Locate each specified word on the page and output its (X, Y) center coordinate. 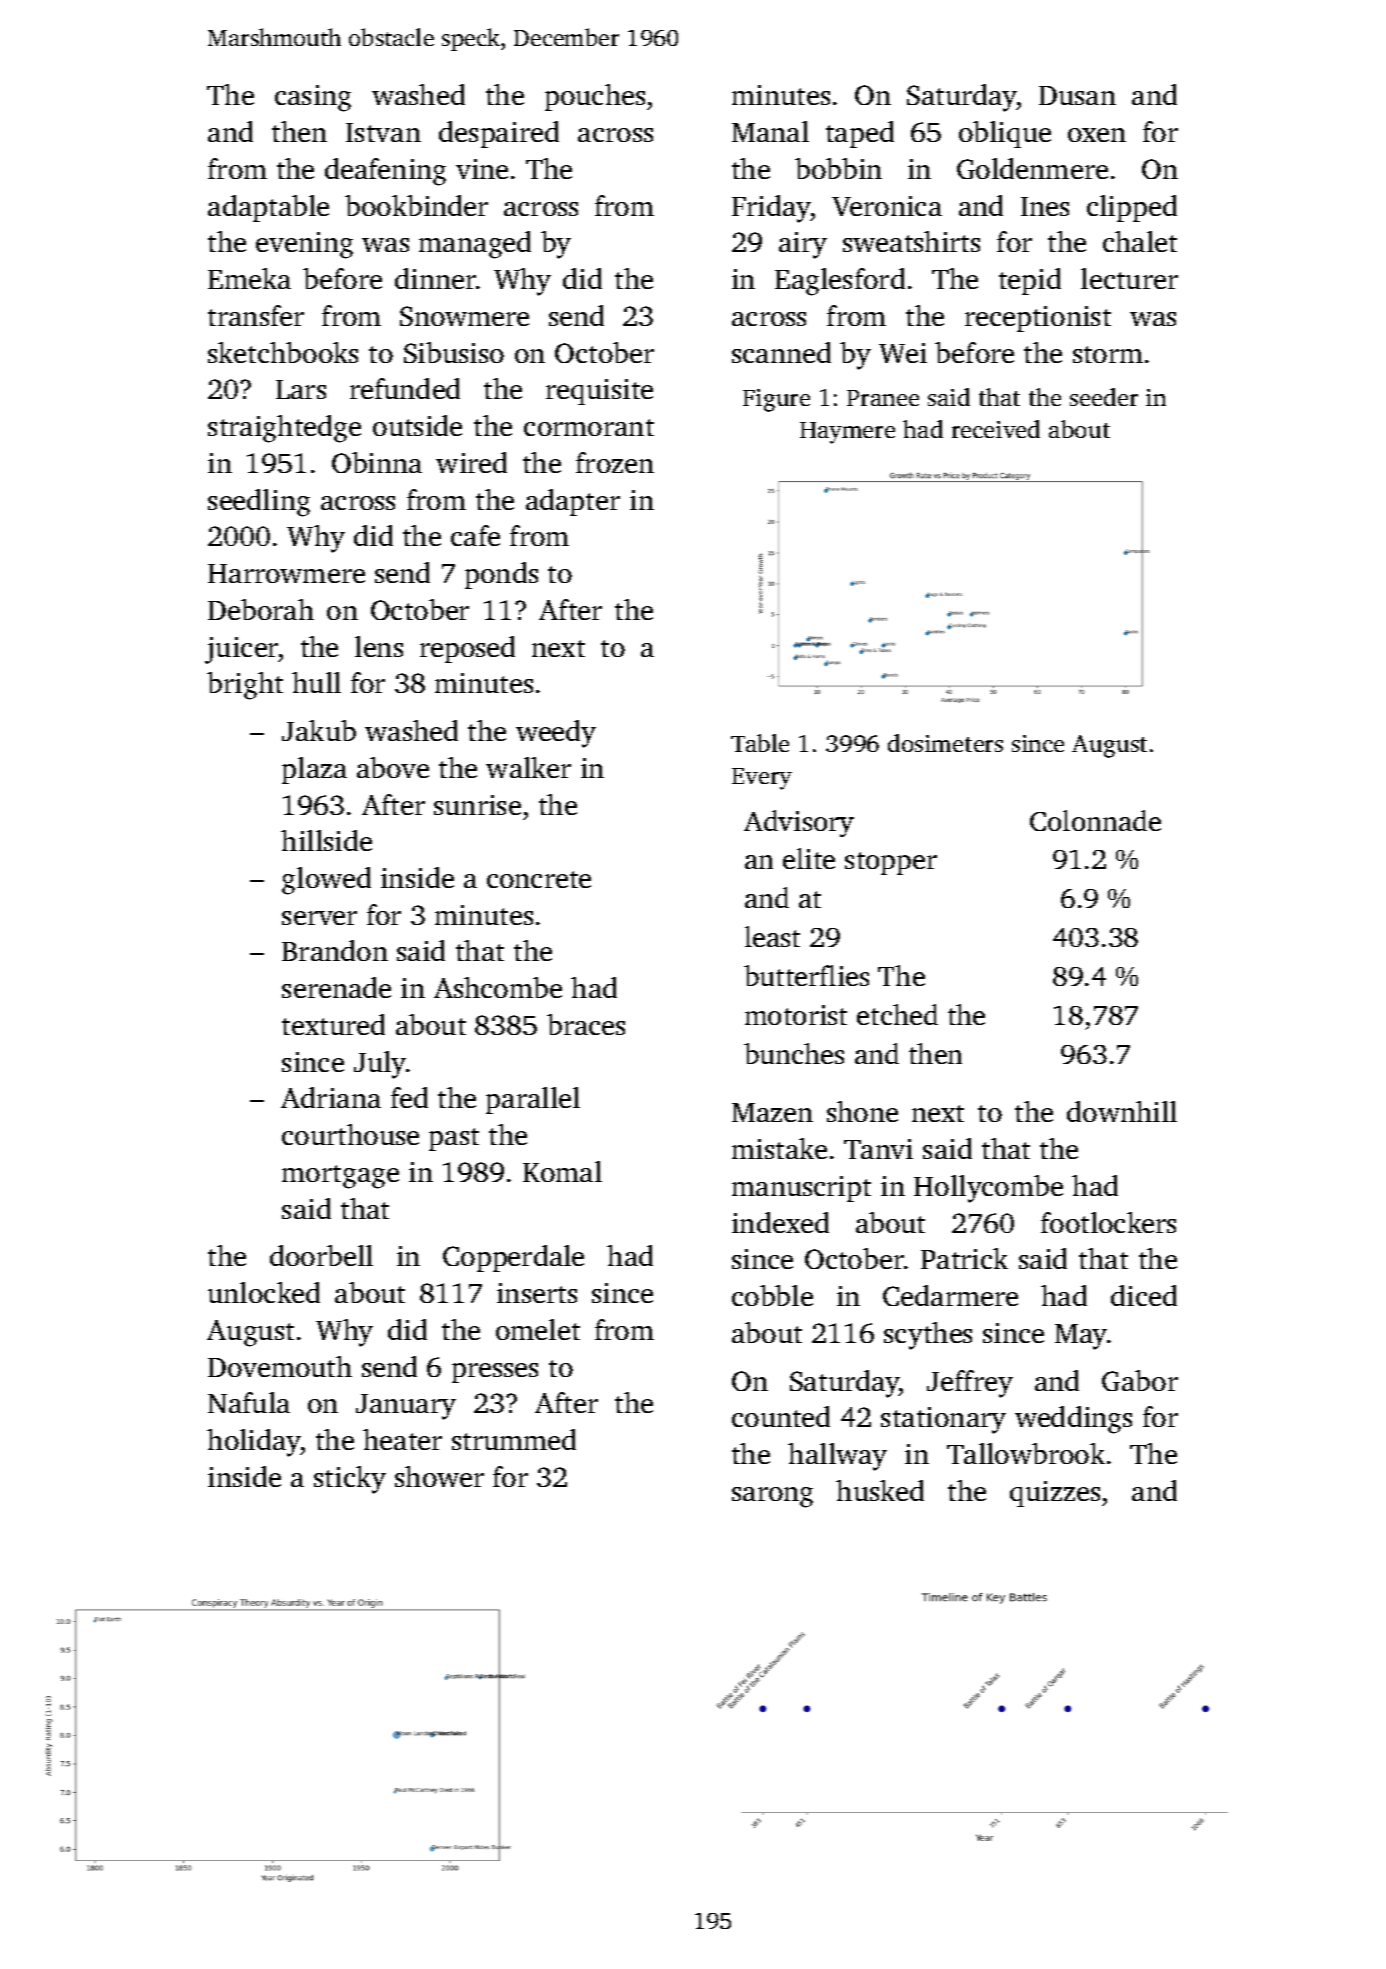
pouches (595, 97)
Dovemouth (280, 1366)
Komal (562, 1171)
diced (1144, 1295)
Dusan (1077, 95)
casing (313, 98)
